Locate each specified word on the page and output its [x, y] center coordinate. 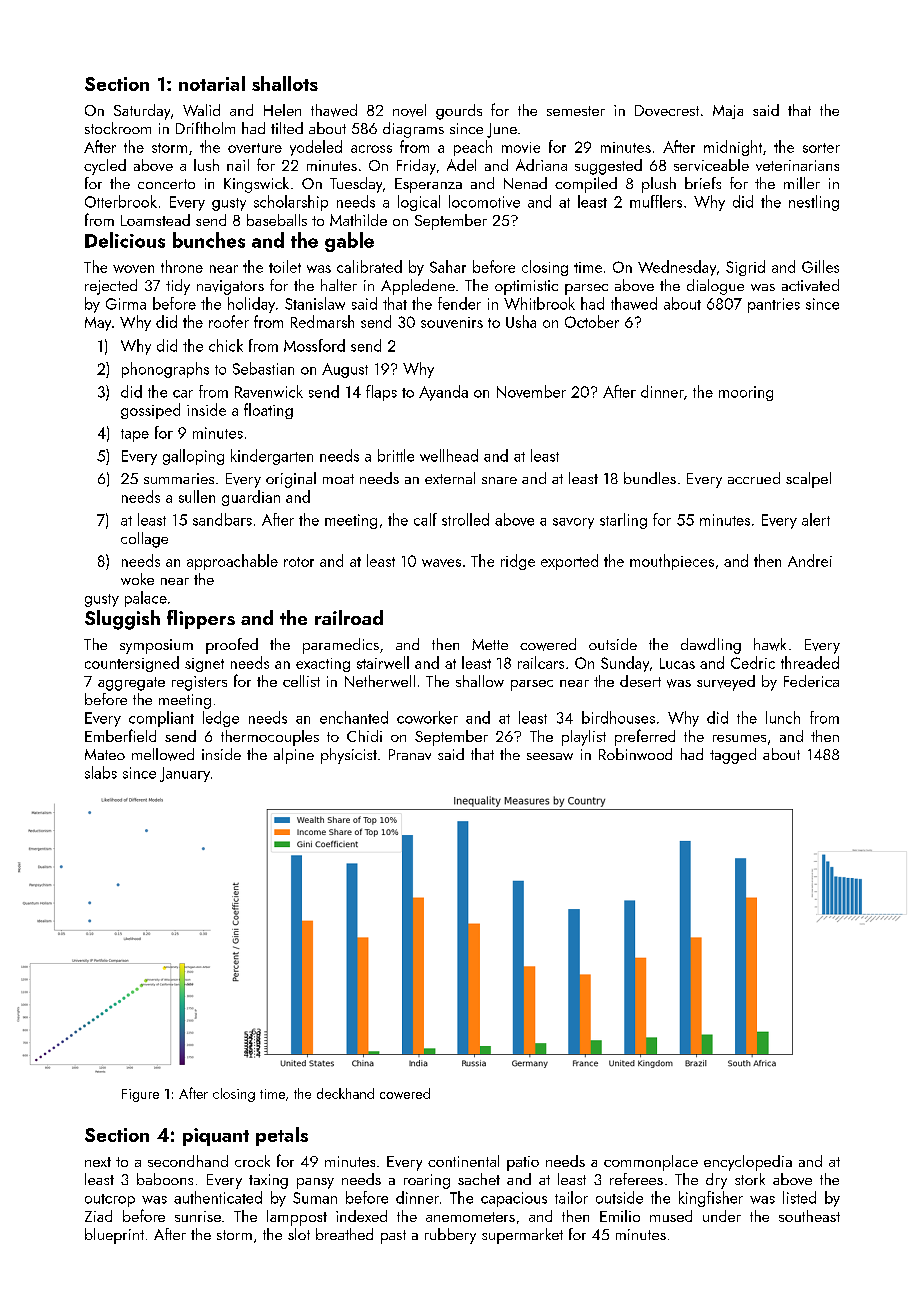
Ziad [98, 1216]
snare [499, 480]
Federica [811, 681]
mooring [746, 393]
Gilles [820, 266]
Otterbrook [121, 201]
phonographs [165, 370]
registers [199, 683]
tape [135, 435]
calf [425, 519]
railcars [541, 662]
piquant [216, 1137]
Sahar [448, 266]
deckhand [345, 1093]
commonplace [651, 1163]
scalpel [808, 480]
